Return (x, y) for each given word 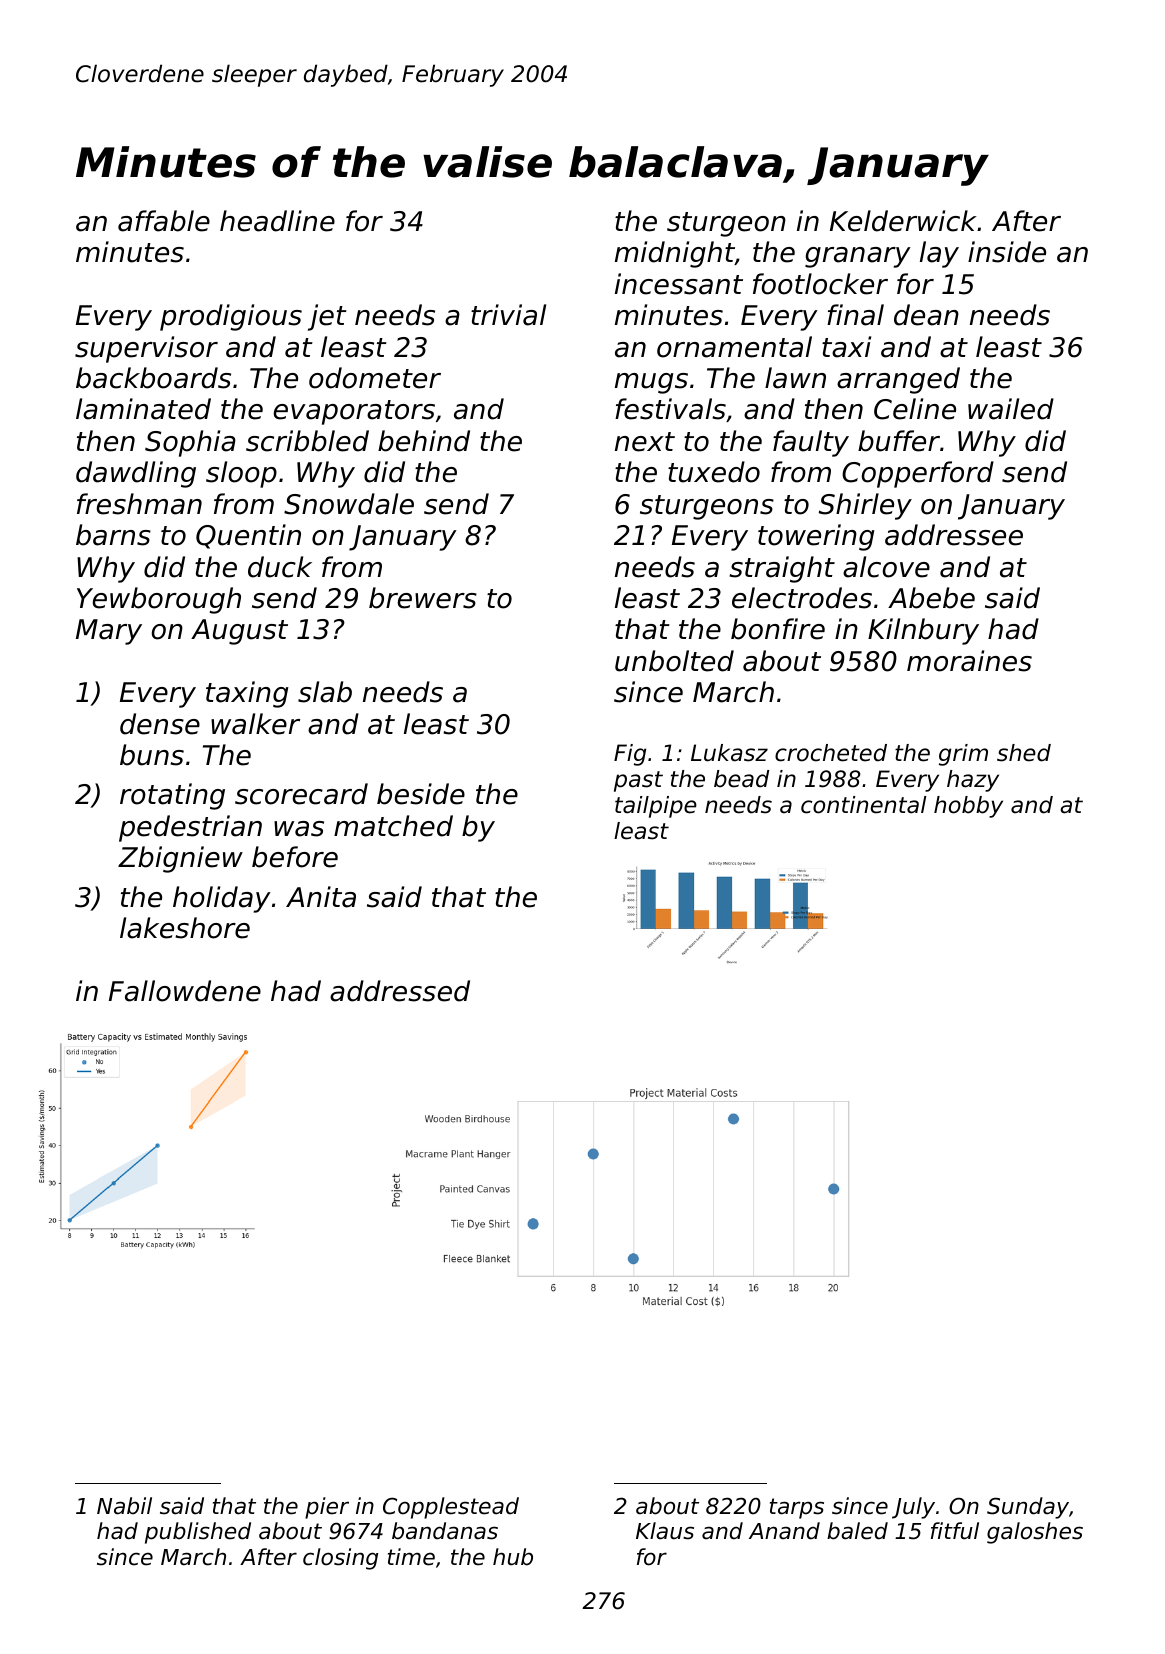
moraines (969, 661)
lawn (795, 378)
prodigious (231, 317)
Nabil (124, 1506)
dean (926, 315)
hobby (968, 807)
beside (421, 794)
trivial (508, 315)
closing (340, 1559)
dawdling (136, 474)
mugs (651, 383)
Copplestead (451, 1508)
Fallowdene (185, 991)
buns (152, 755)
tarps (797, 1508)
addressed (400, 991)
